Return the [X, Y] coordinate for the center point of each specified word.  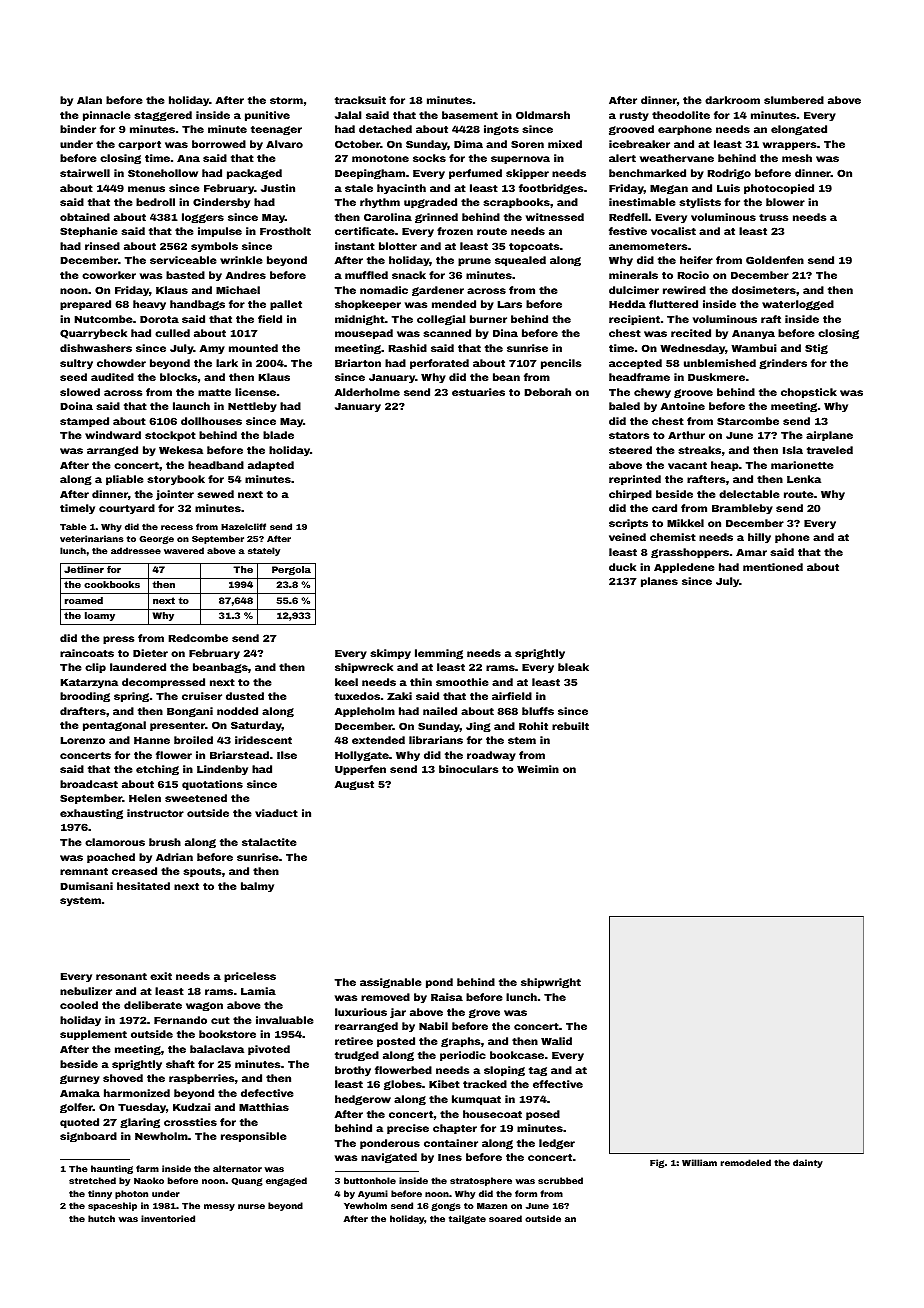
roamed [84, 600]
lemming [439, 654]
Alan [89, 100]
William [699, 1162]
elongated [799, 130]
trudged [357, 1056]
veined [627, 537]
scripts [628, 524]
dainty [808, 1163]
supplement [93, 1035]
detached [385, 129]
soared [505, 1218]
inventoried [168, 1218]
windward [113, 435]
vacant [687, 465]
